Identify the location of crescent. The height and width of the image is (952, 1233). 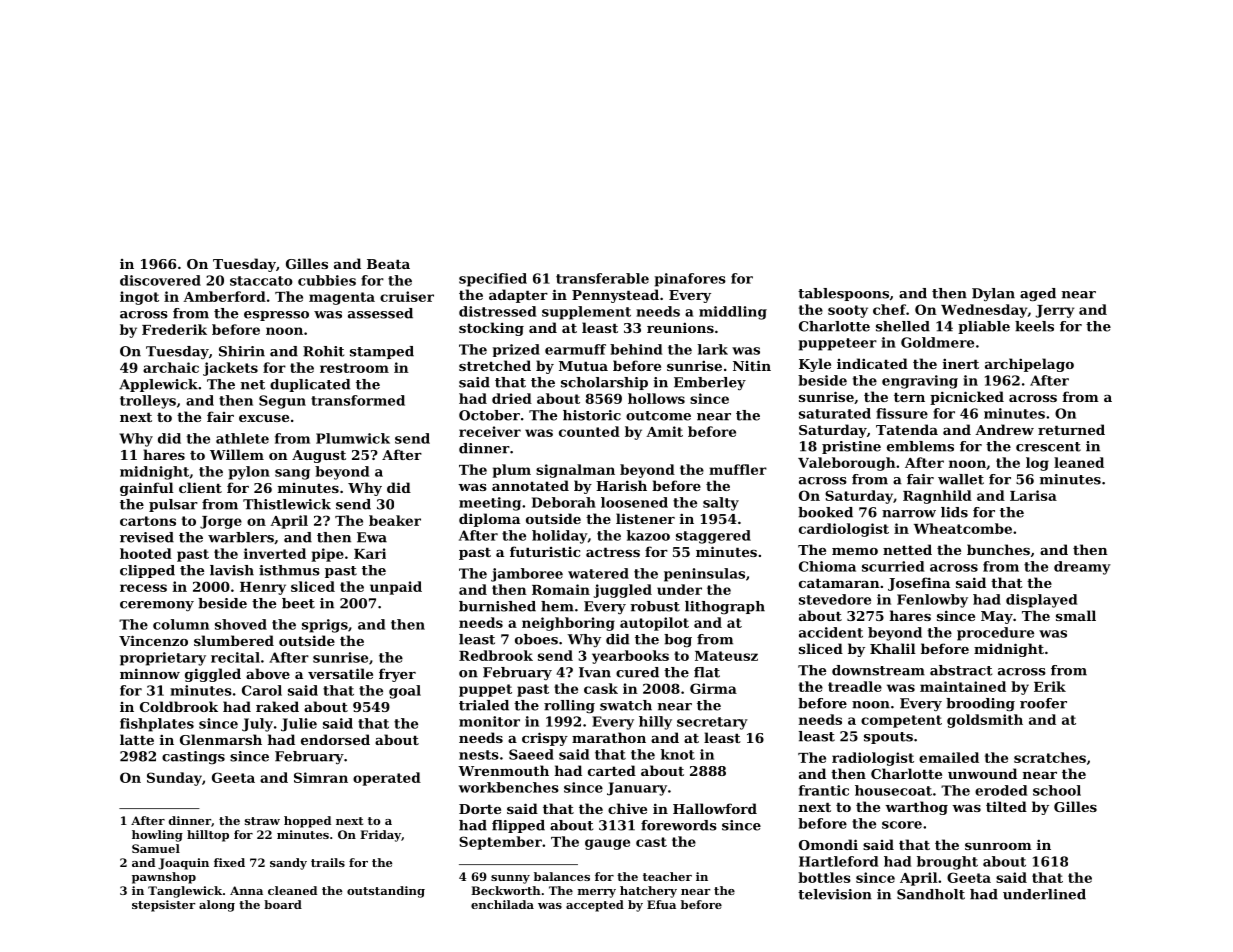
(1048, 447).
